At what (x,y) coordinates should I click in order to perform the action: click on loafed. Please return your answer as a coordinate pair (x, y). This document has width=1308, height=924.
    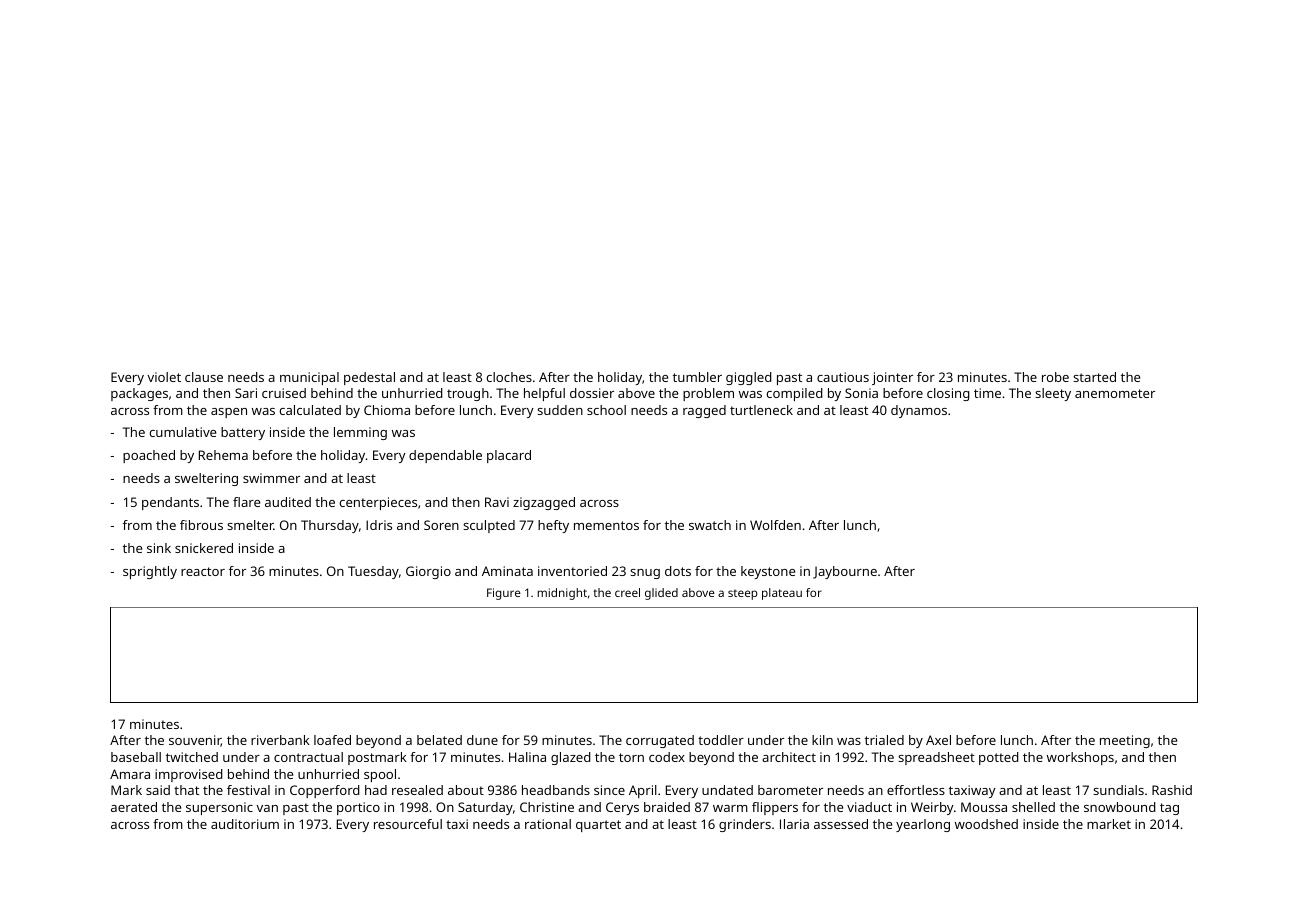
    Looking at the image, I should click on (332, 740).
